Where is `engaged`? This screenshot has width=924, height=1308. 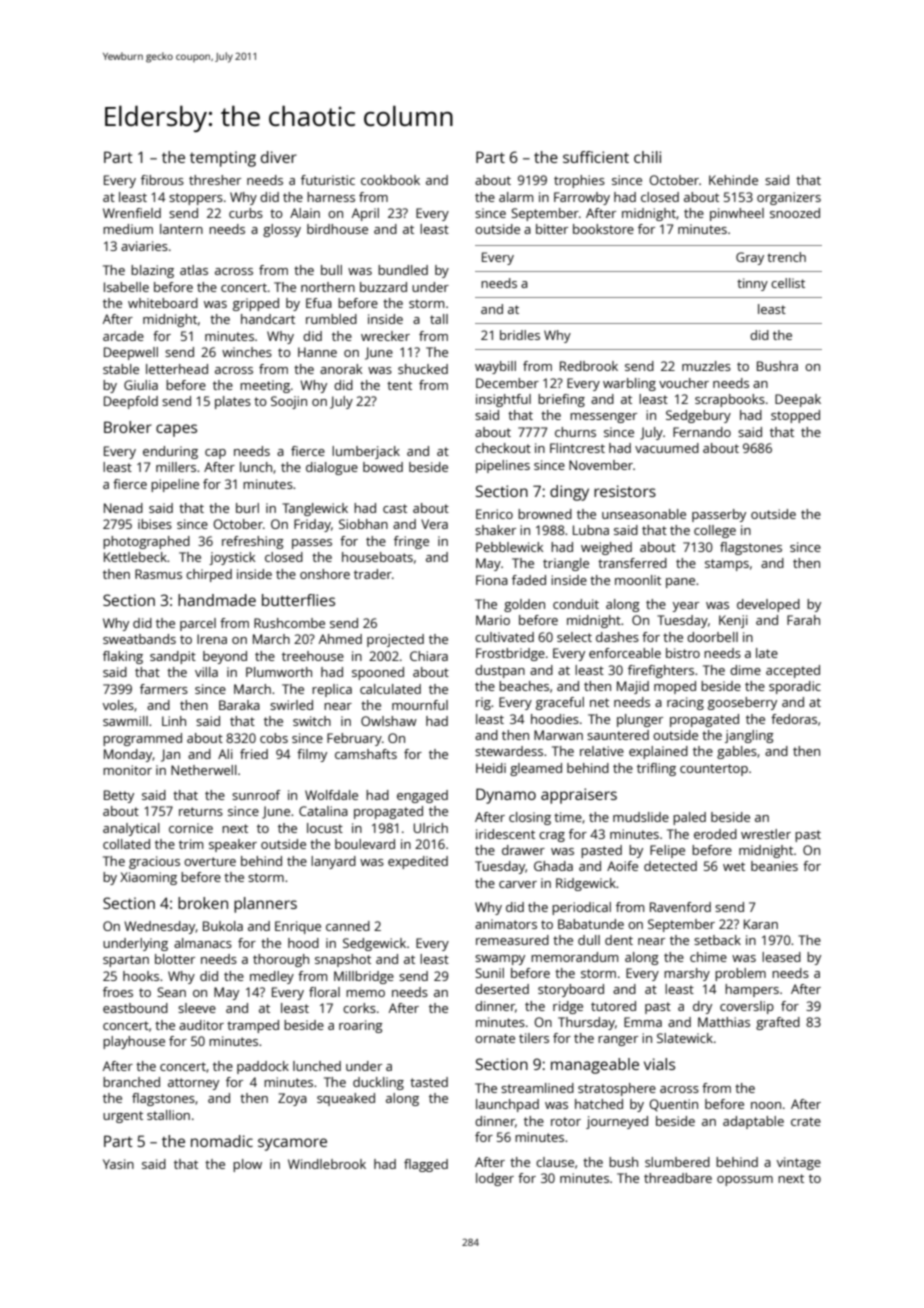 engaged is located at coordinates (422, 796).
